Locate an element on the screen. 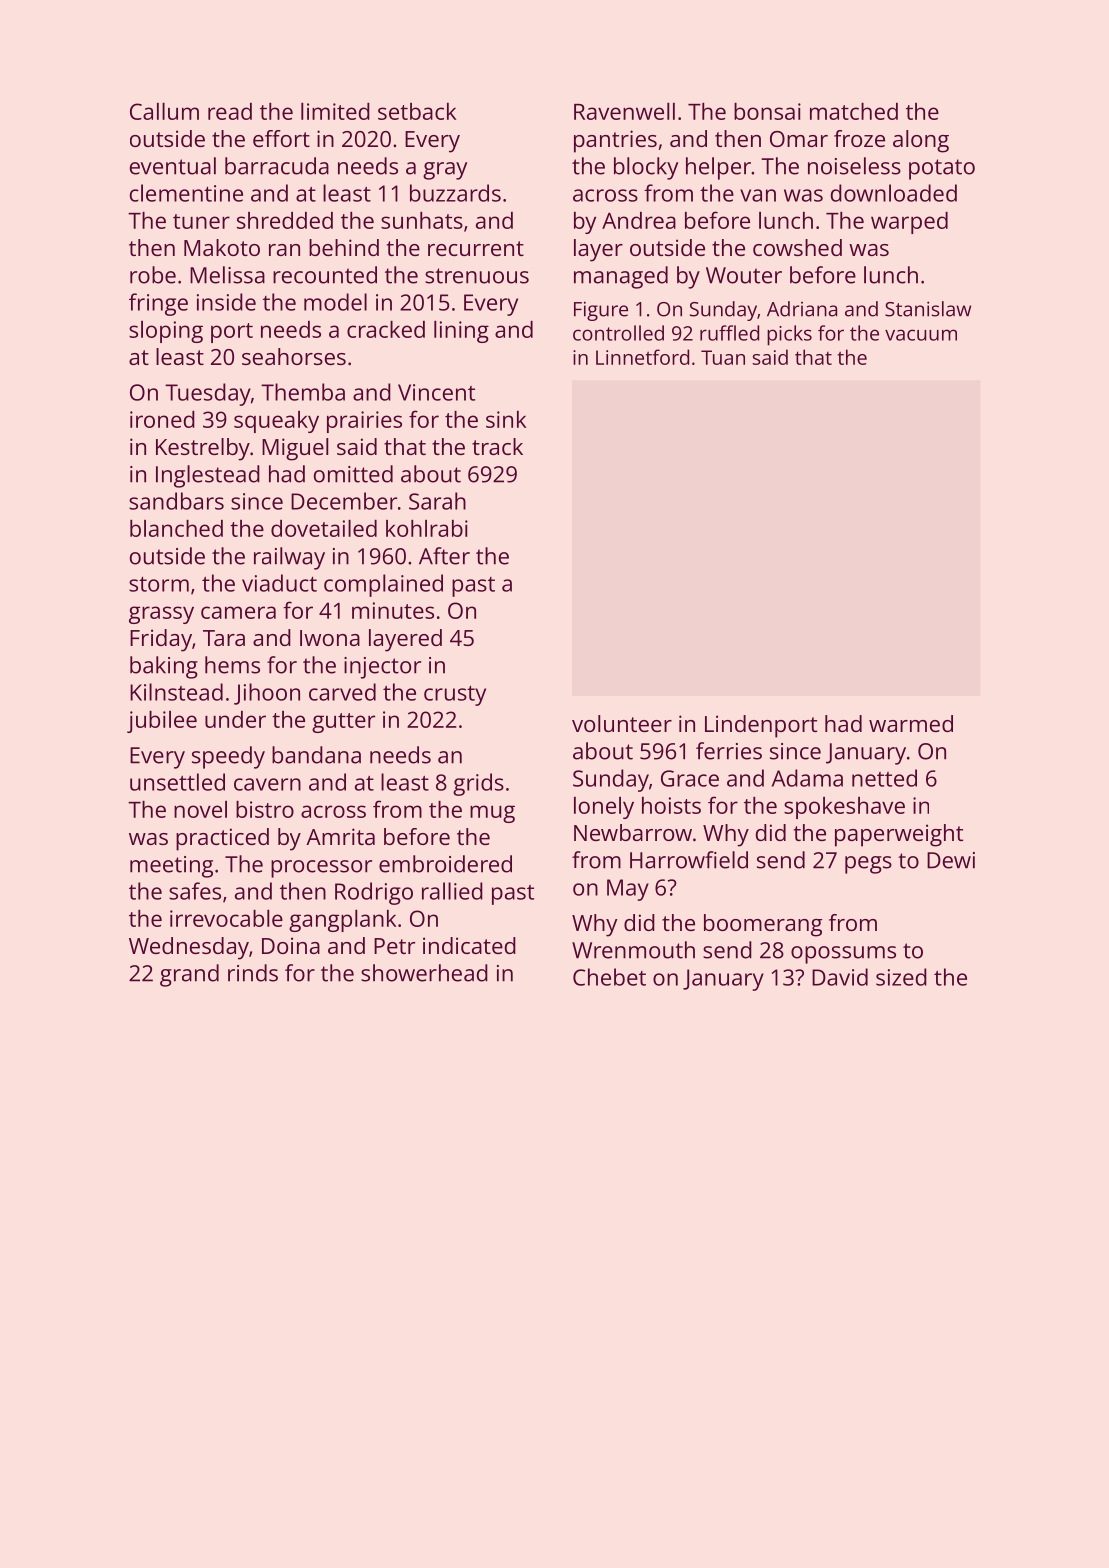  eventual is located at coordinates (173, 166).
